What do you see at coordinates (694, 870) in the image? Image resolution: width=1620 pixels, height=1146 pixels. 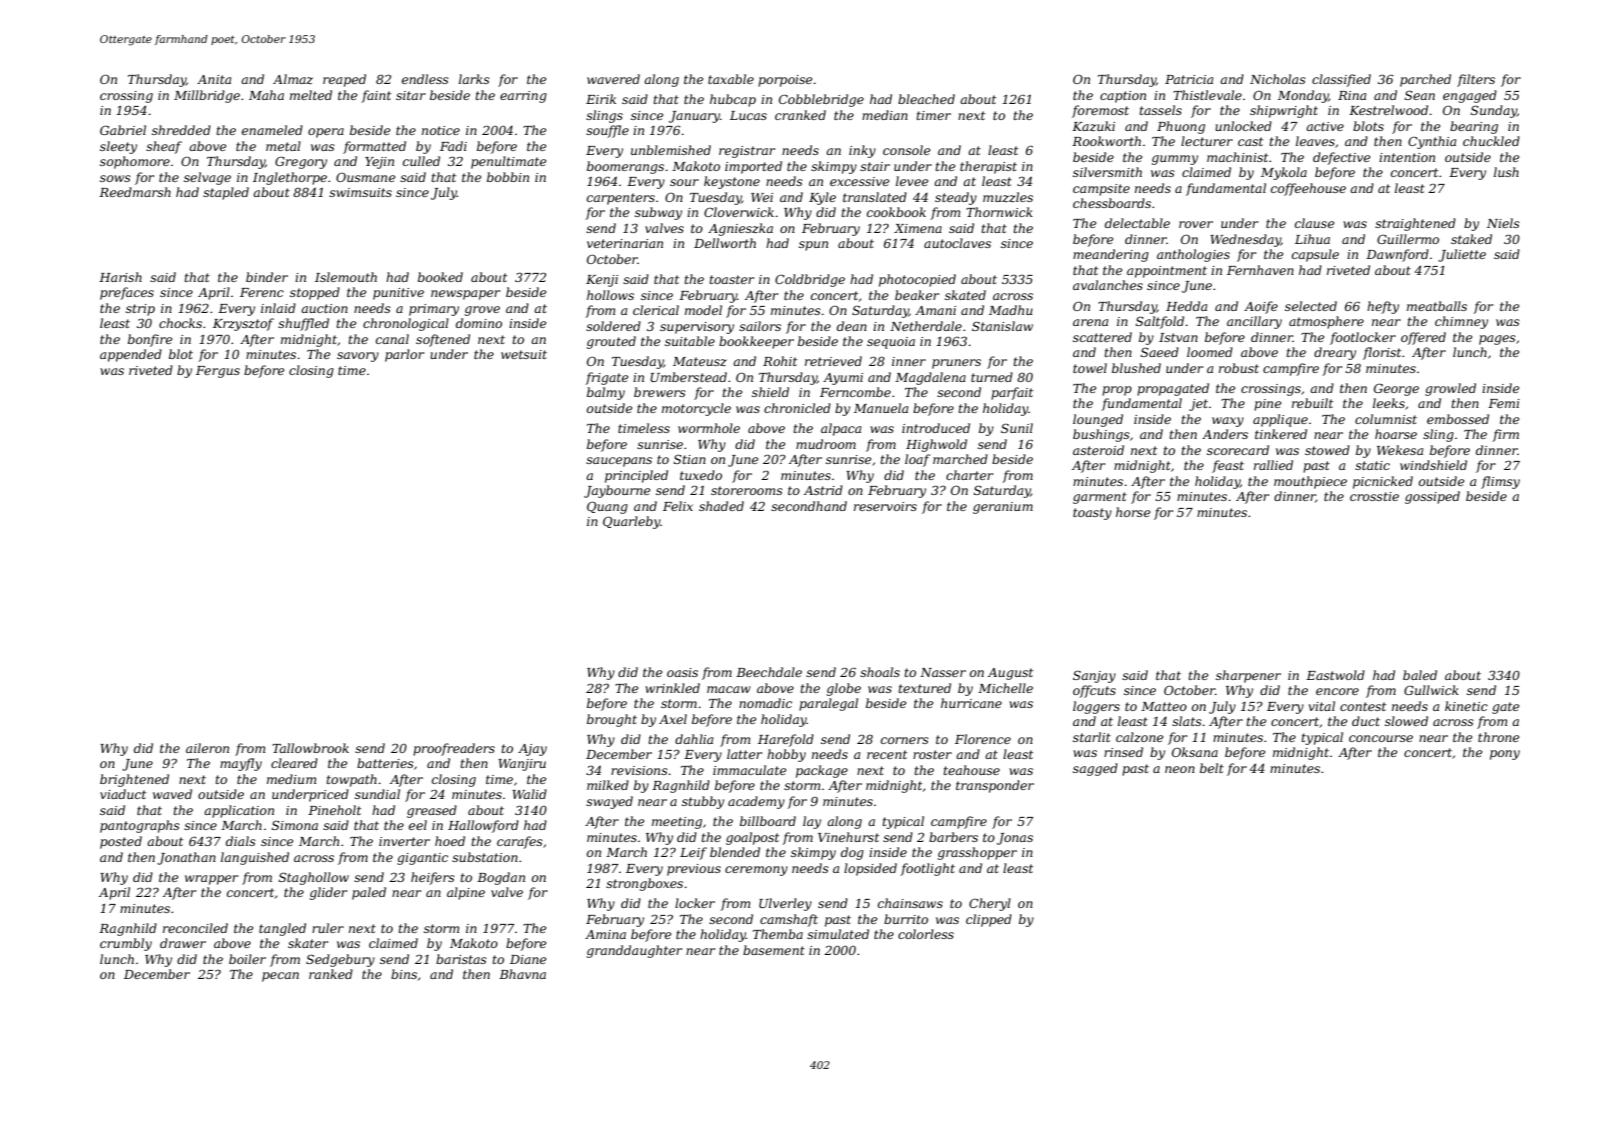 I see `previous` at bounding box center [694, 870].
